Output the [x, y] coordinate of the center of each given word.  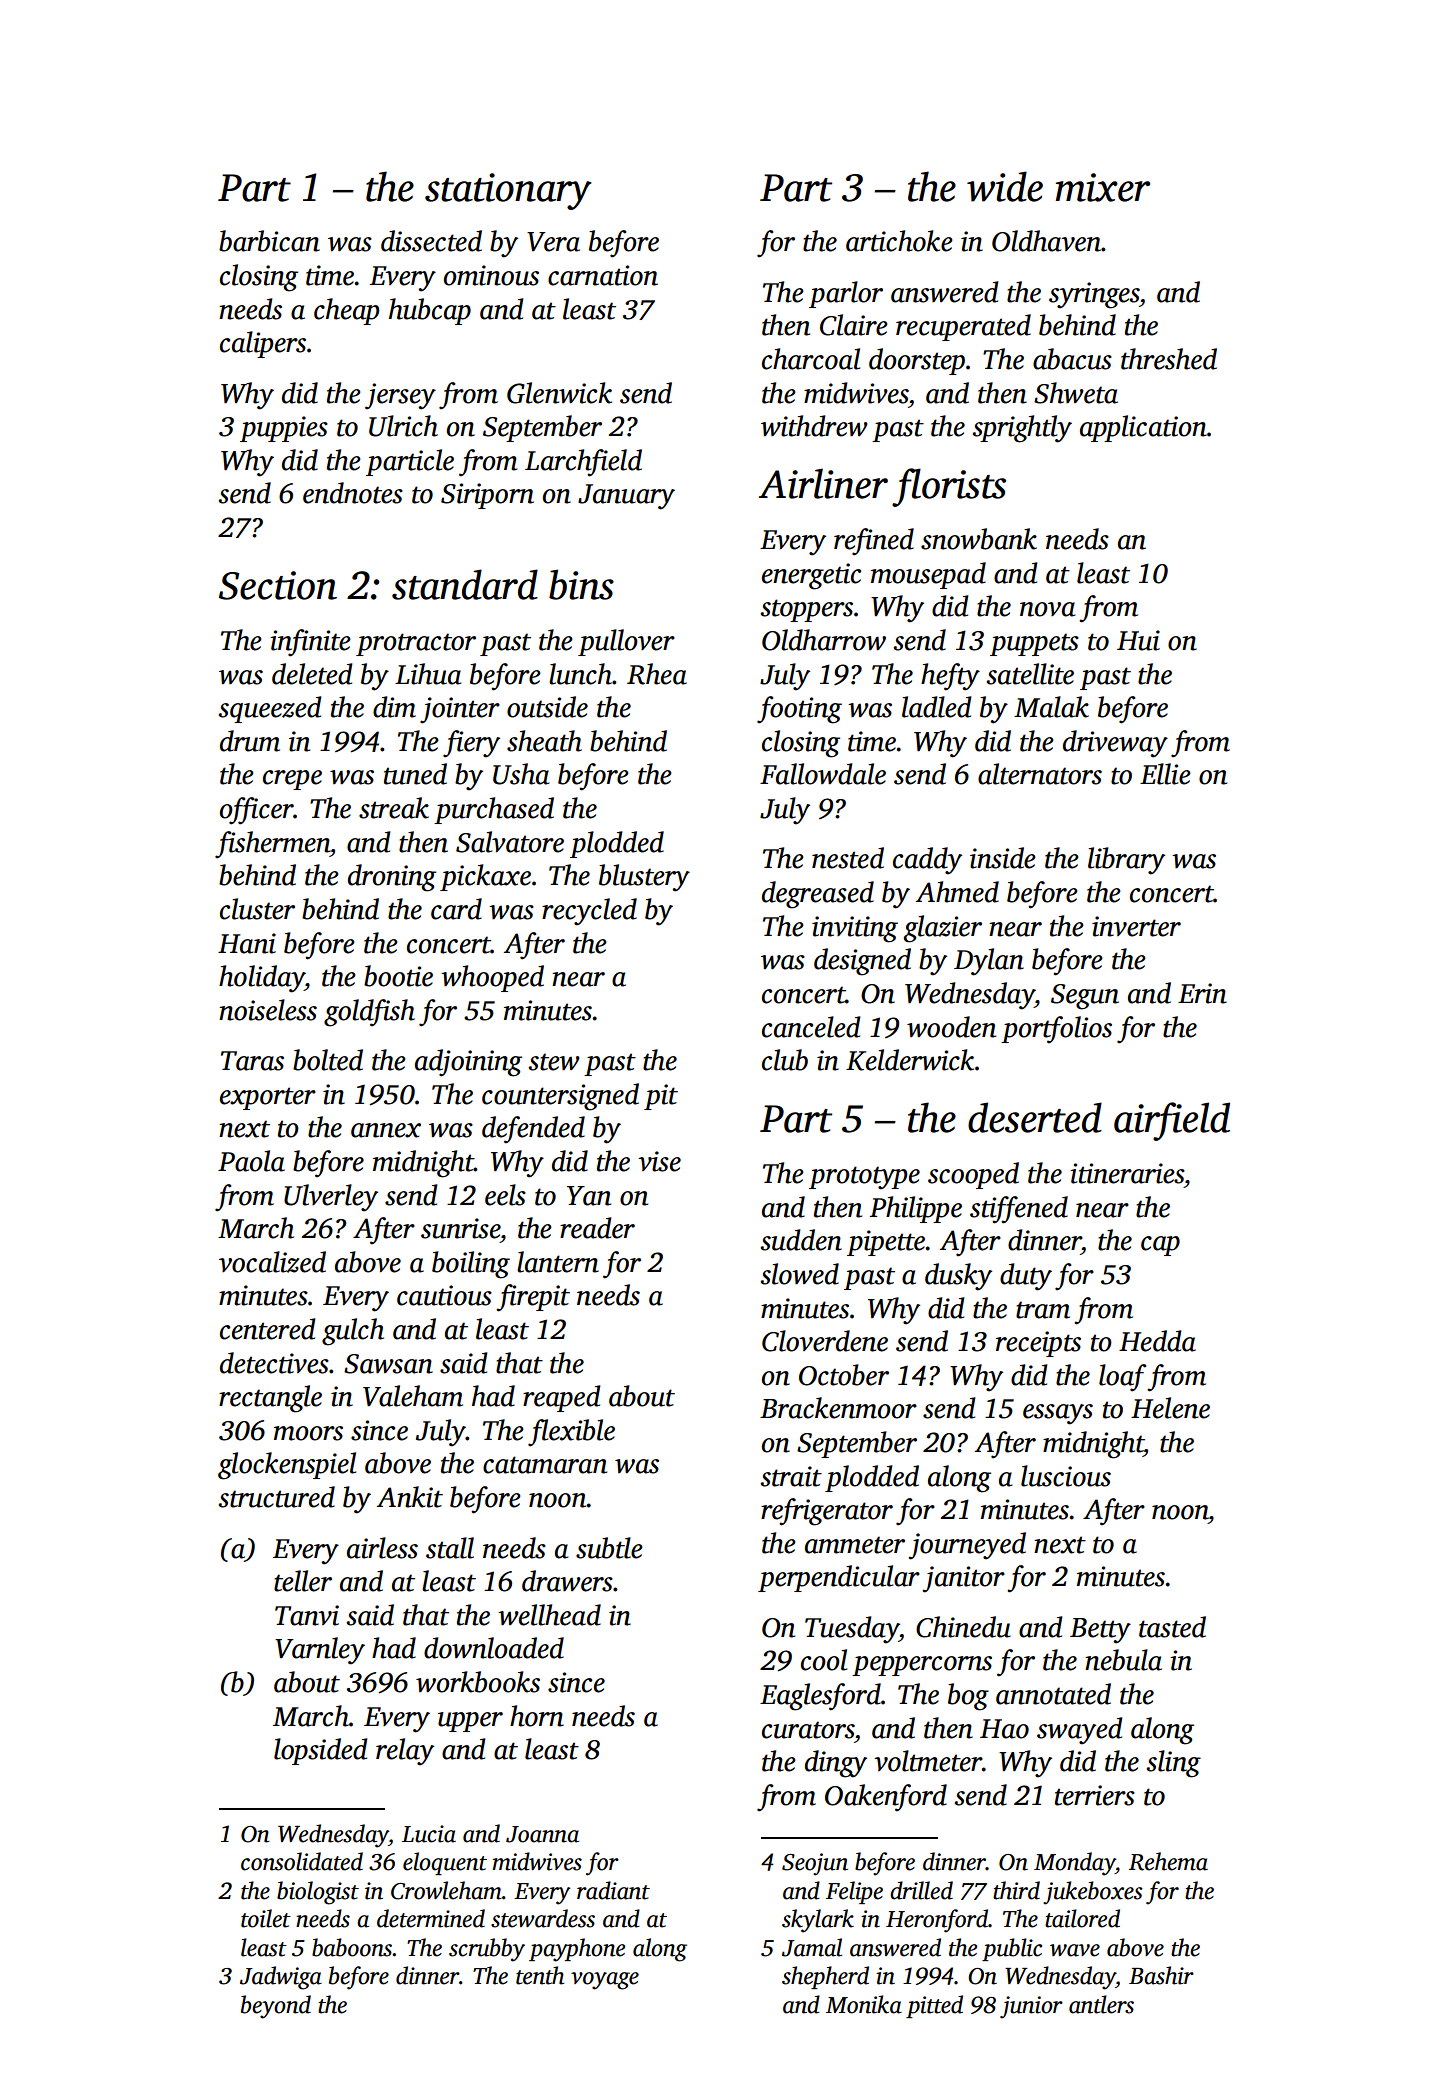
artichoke [899, 241]
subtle [609, 1548]
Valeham [413, 1396]
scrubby [487, 1950]
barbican [269, 241]
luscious [1066, 1476]
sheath [544, 741]
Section [278, 585]
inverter [1136, 926]
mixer [1102, 187]
